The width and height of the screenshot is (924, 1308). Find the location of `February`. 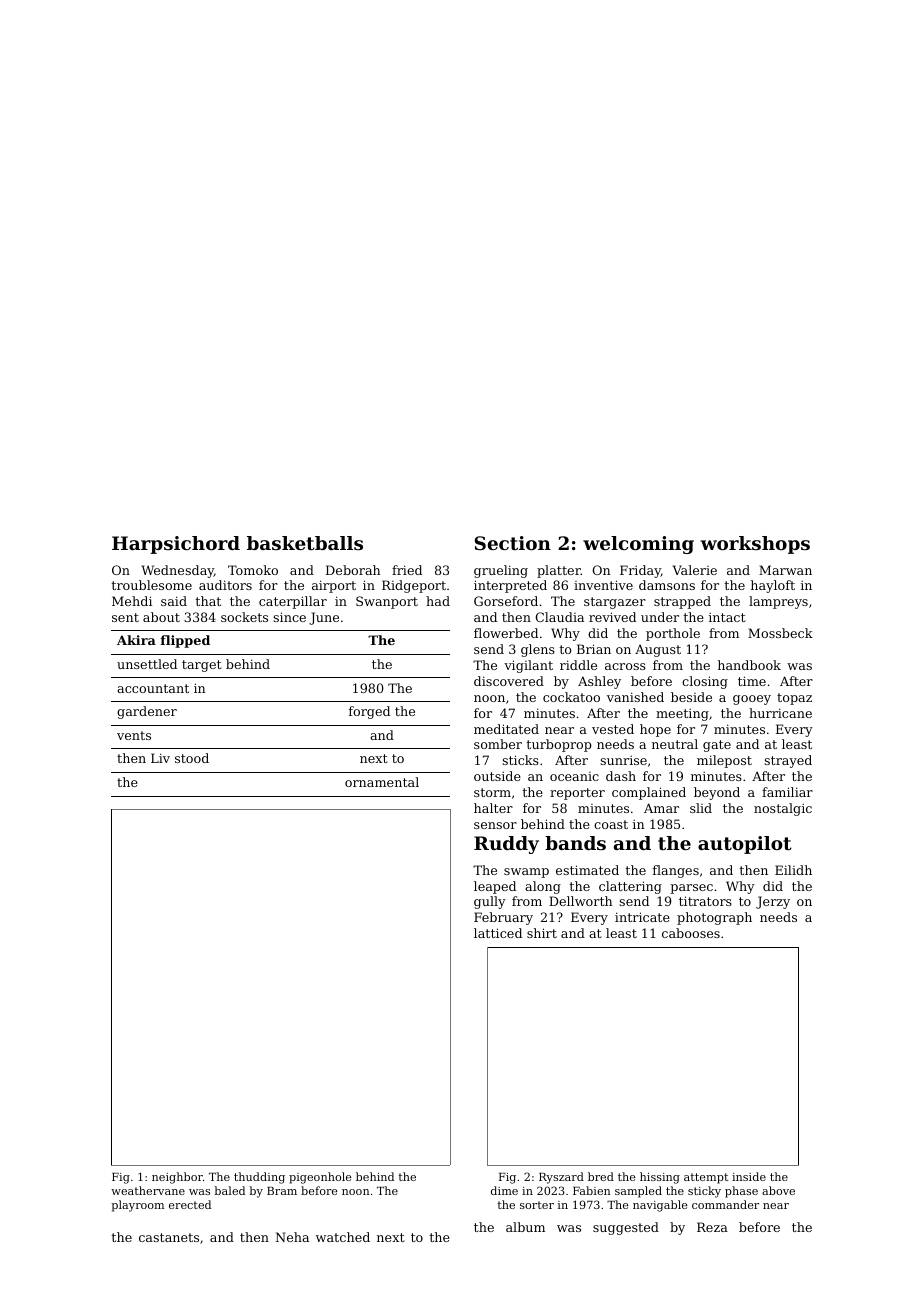

February is located at coordinates (503, 918).
